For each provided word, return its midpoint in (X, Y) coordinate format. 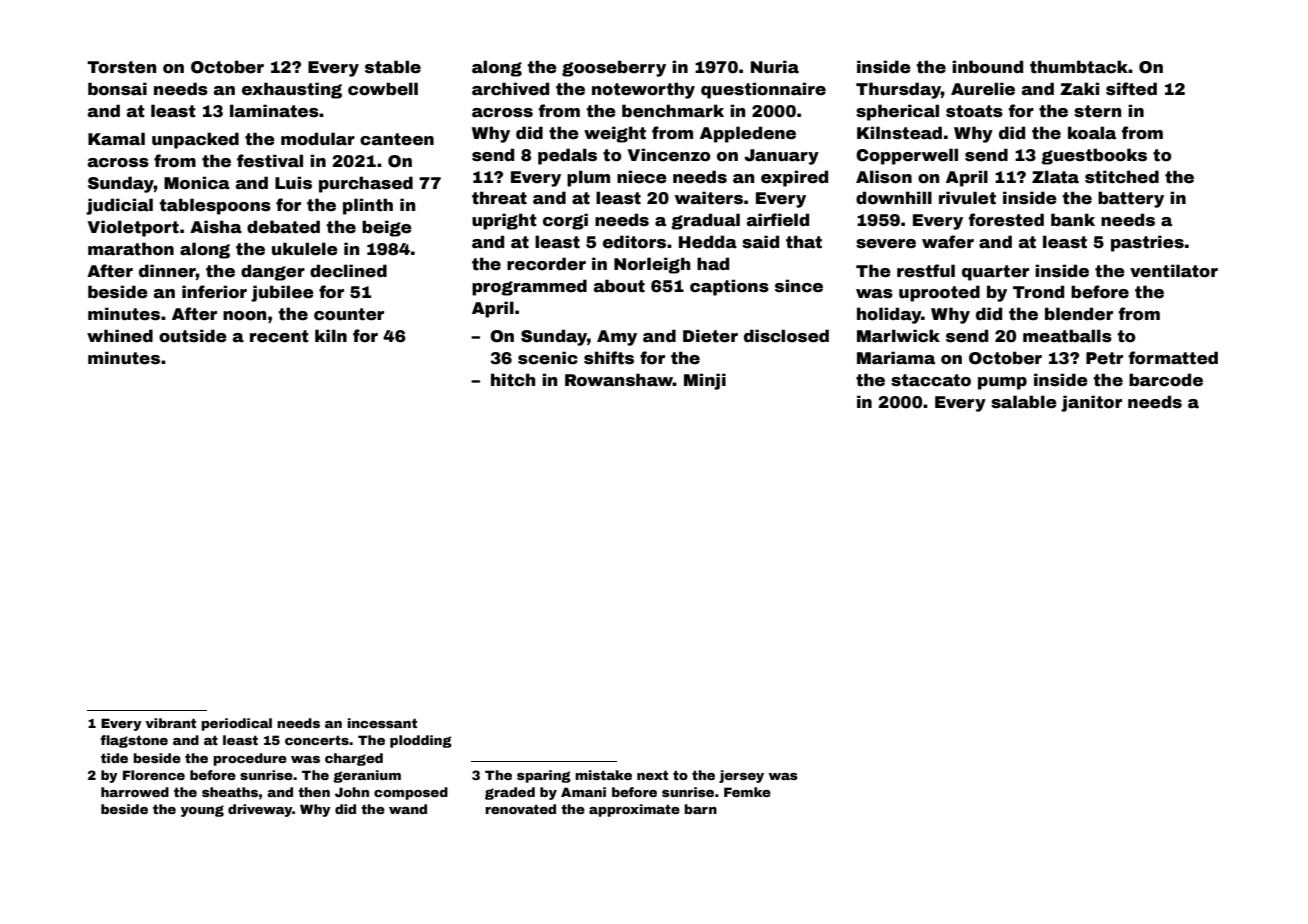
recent (279, 336)
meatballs (1067, 336)
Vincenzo (669, 155)
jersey (741, 776)
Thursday (898, 90)
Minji (705, 381)
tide (114, 758)
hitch (513, 380)
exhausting (292, 90)
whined (120, 336)
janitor (1091, 403)
